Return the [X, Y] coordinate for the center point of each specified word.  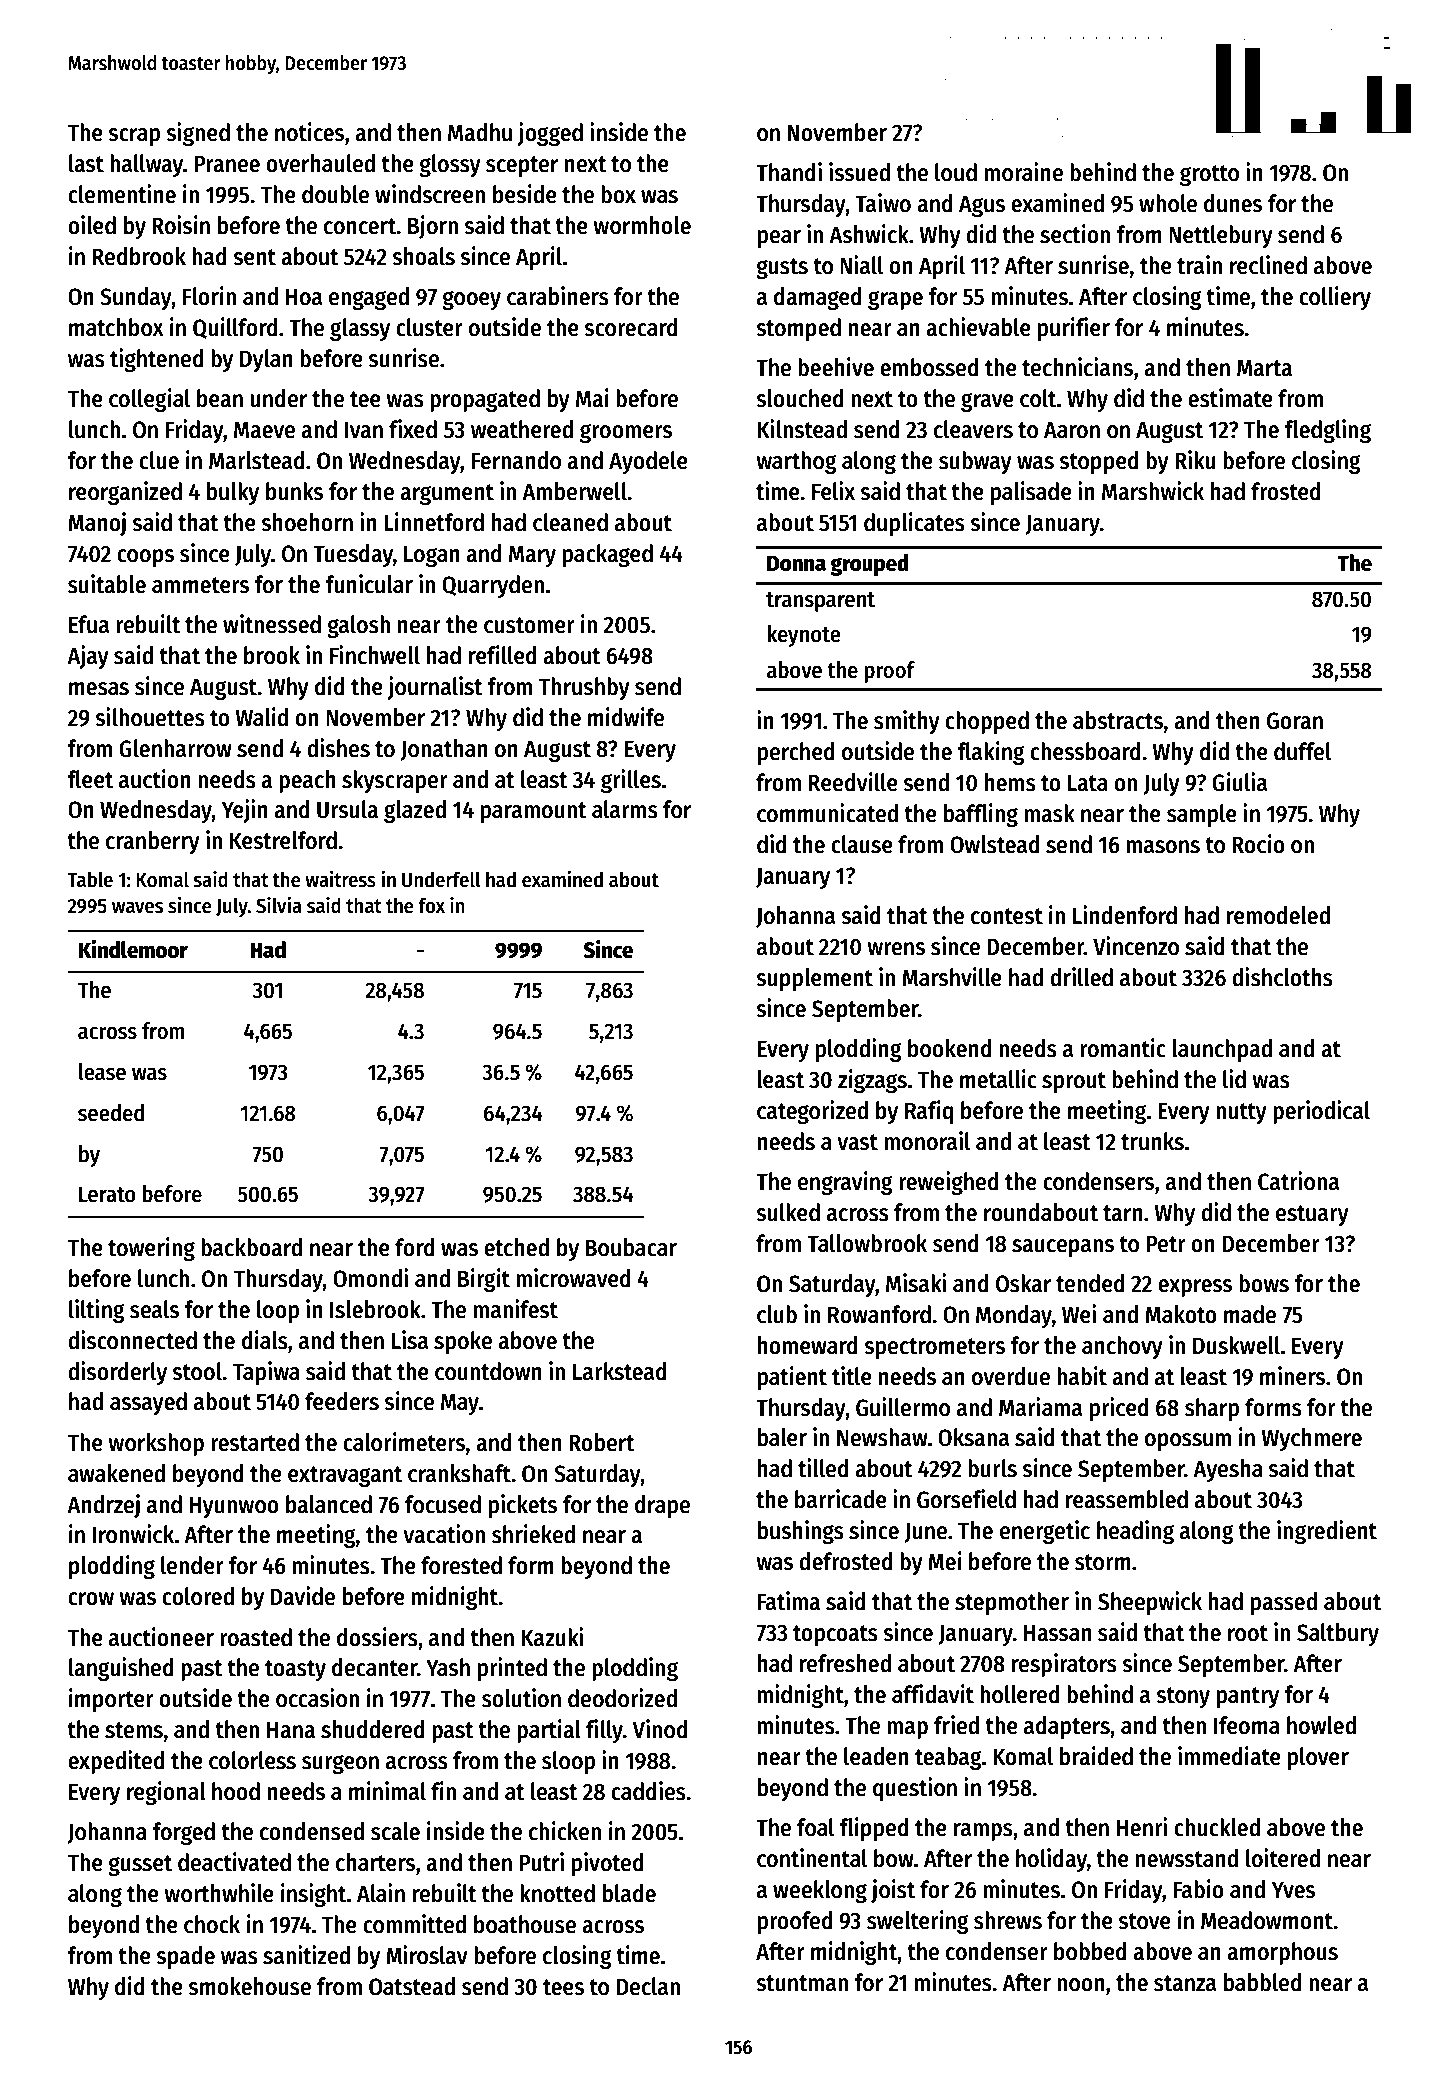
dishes [338, 748]
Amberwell [574, 491]
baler [782, 1437]
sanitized [306, 1955]
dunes [1233, 203]
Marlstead [257, 460]
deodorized [622, 1698]
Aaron [1072, 430]
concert [360, 226]
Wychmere [1311, 1439]
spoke [463, 1342]
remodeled [1278, 915]
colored [198, 1596]
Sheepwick [1150, 1603]
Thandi [789, 172]
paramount [534, 812]
